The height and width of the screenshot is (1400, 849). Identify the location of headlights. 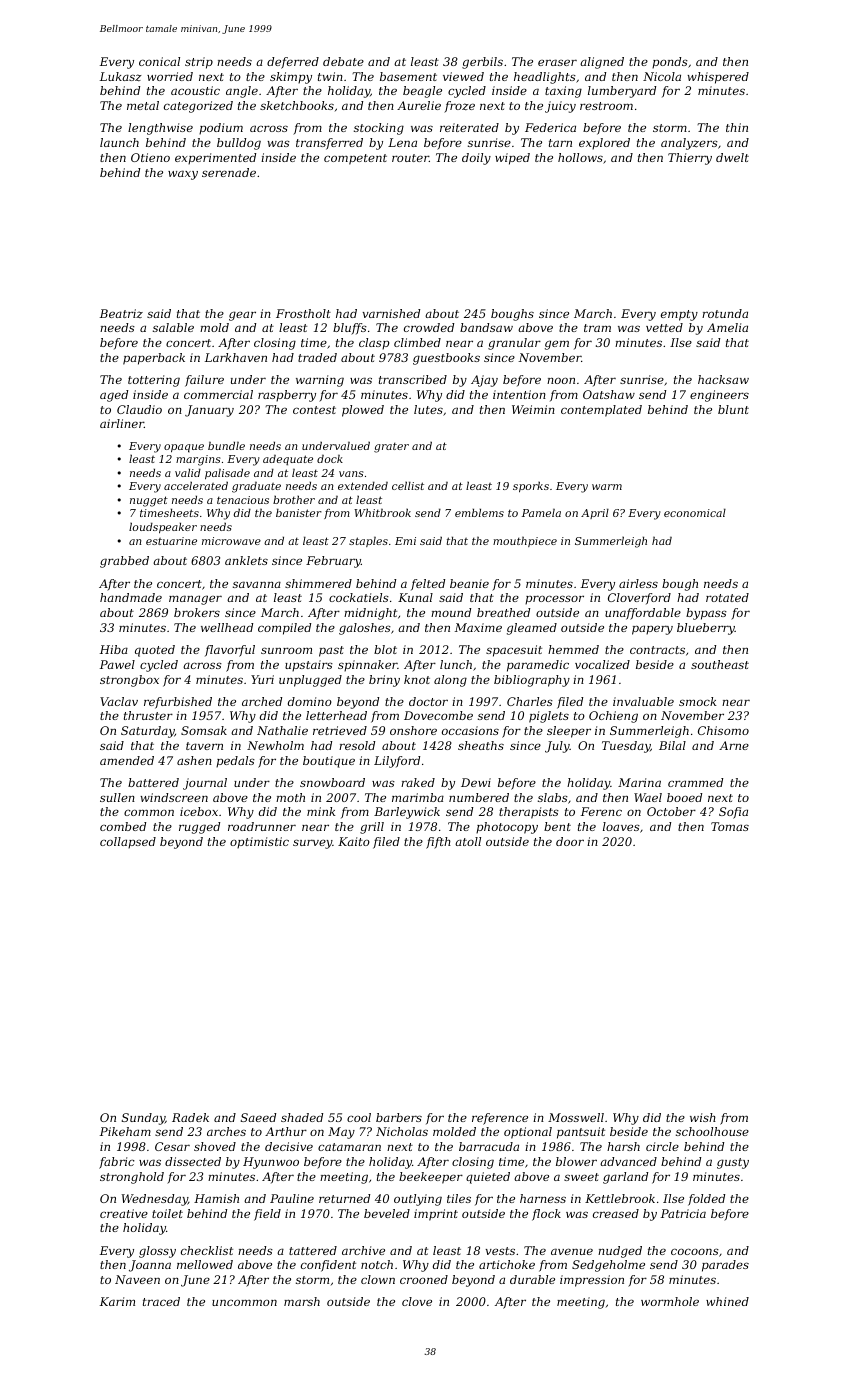
(545, 78).
